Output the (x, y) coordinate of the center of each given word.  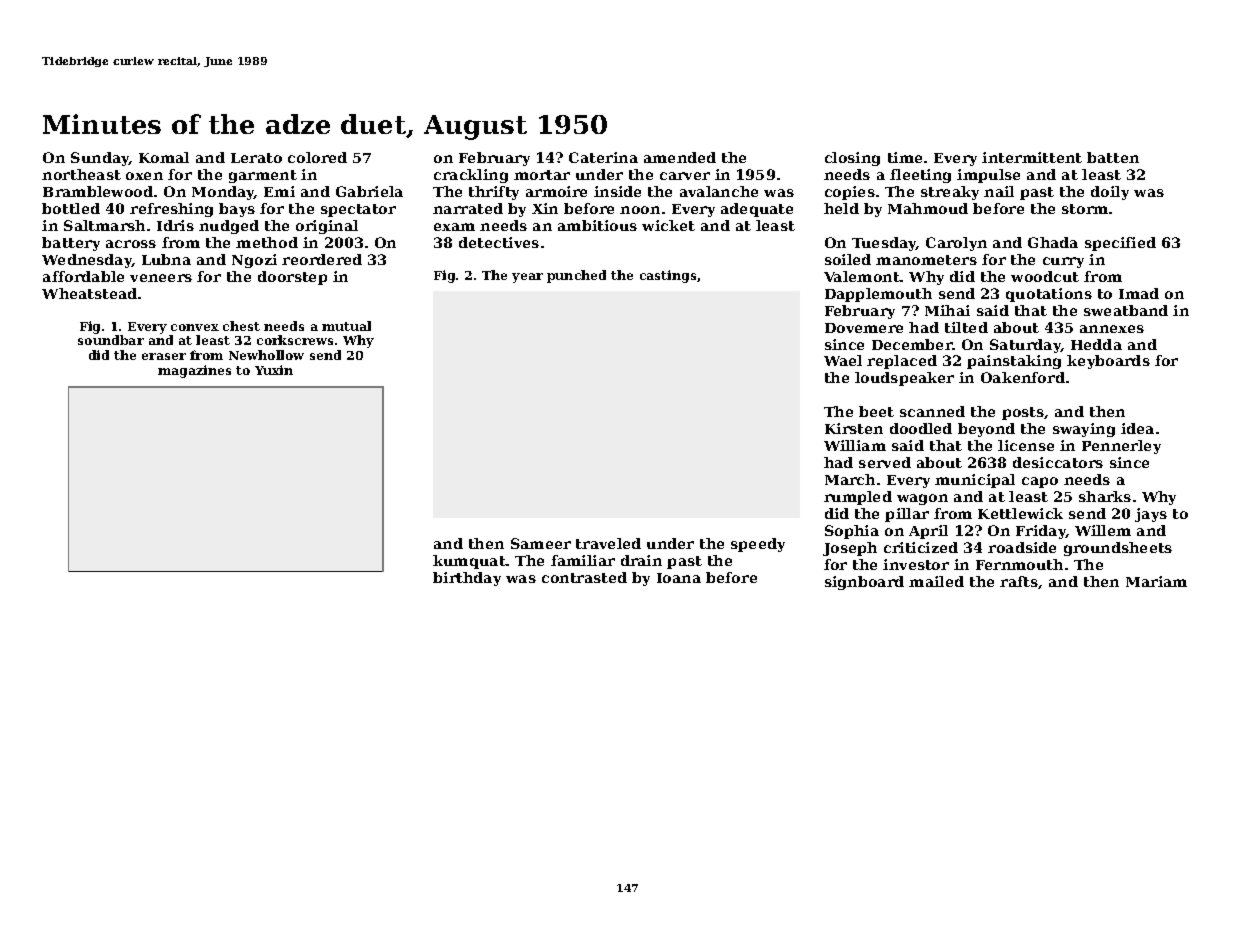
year (527, 278)
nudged (229, 227)
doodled (921, 428)
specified (1120, 244)
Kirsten (854, 428)
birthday (467, 579)
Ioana (679, 578)
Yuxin (274, 370)
